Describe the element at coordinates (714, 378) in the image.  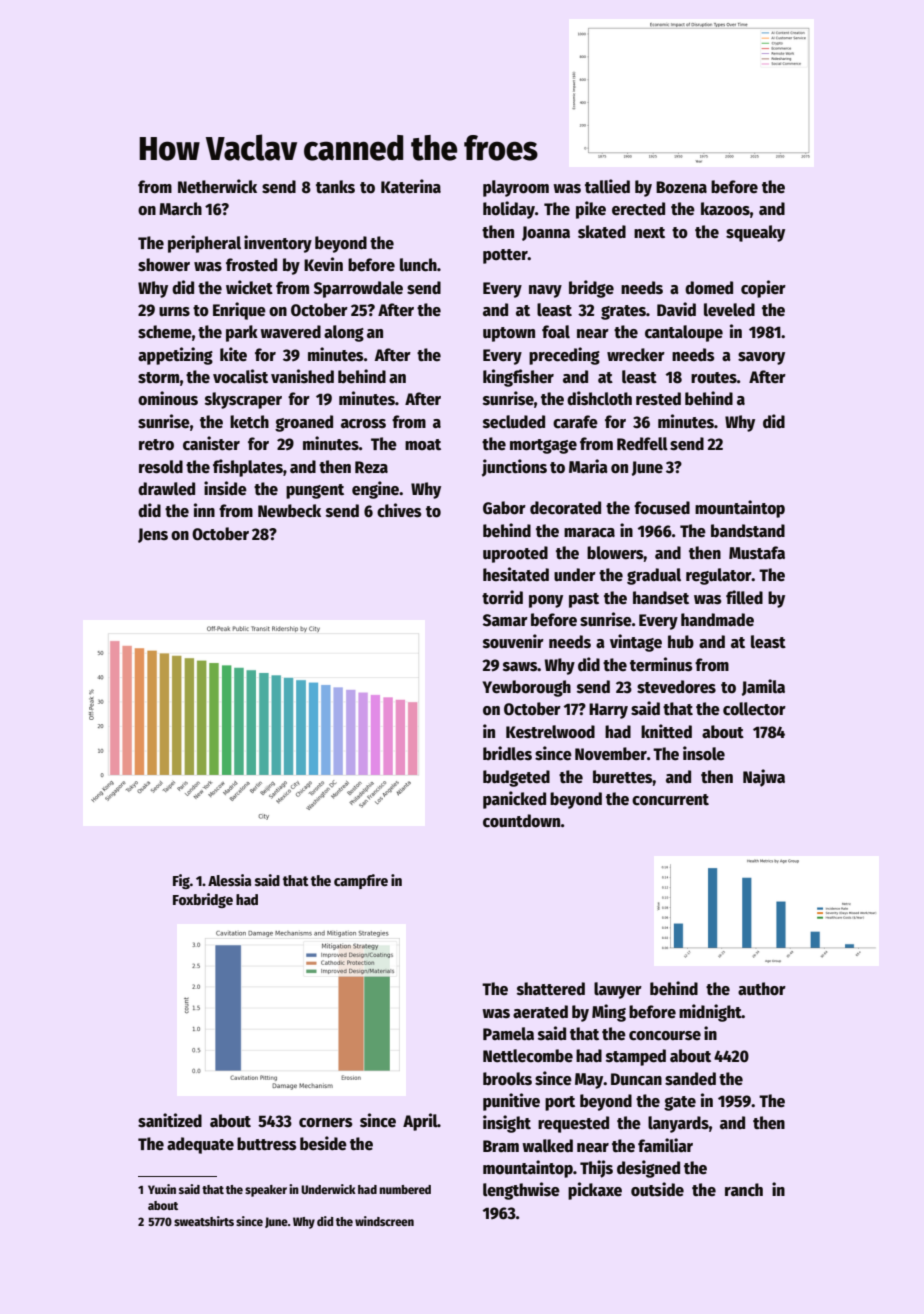
I see `routes` at that location.
